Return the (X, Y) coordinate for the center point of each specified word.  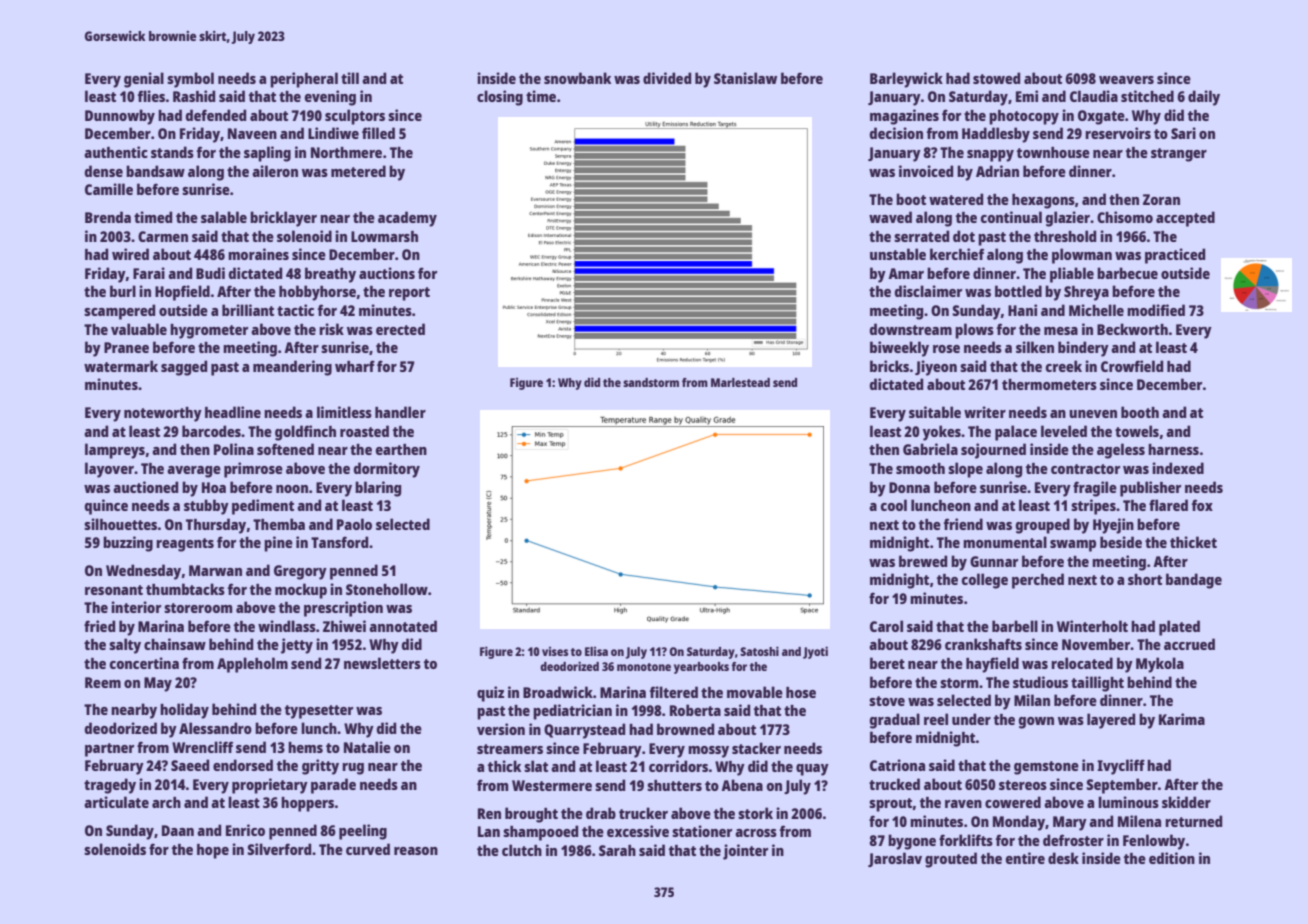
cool (894, 505)
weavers (1126, 80)
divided (667, 78)
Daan (178, 830)
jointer (745, 852)
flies (151, 96)
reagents (185, 545)
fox (1202, 505)
